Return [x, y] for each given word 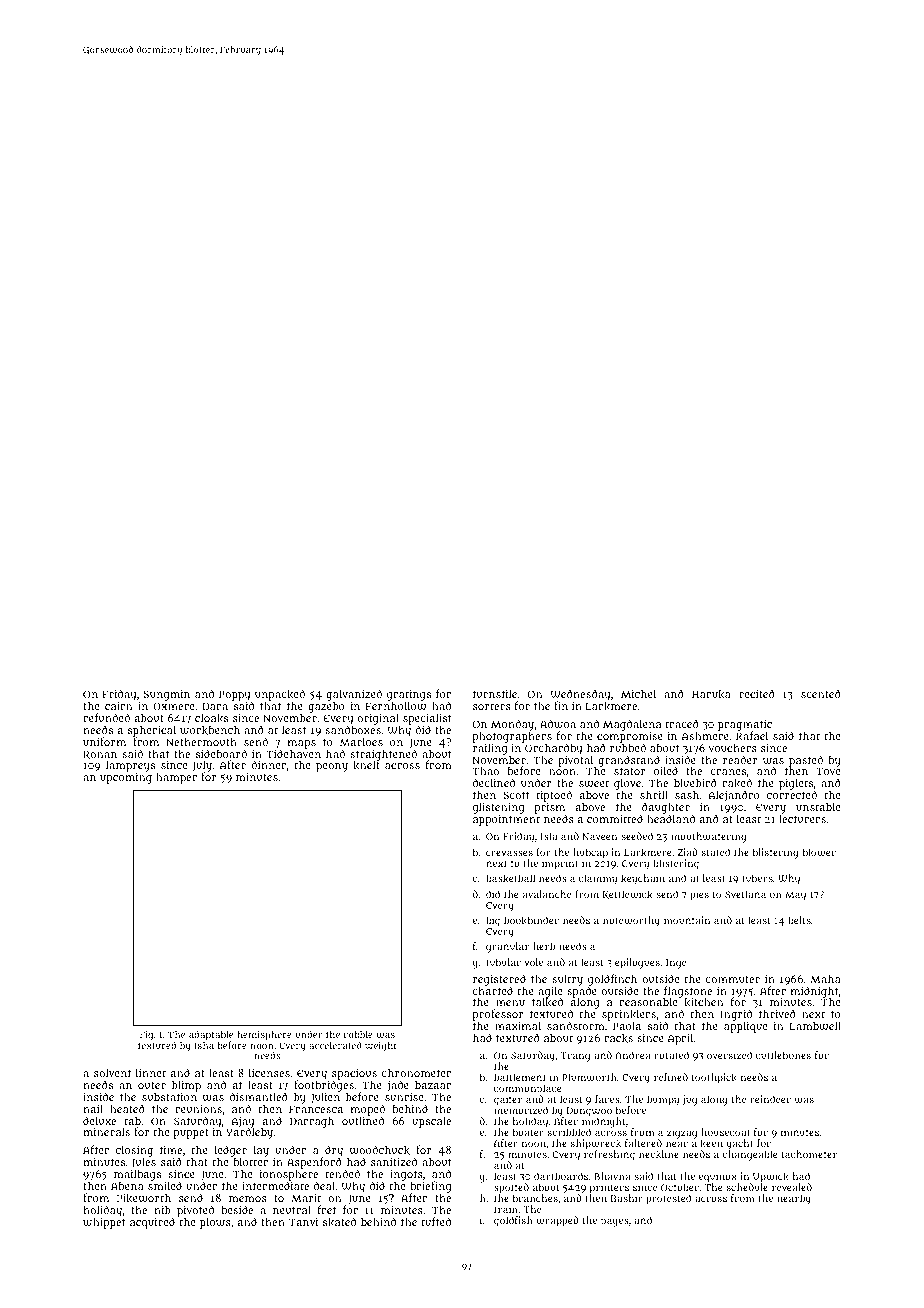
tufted [436, 1221]
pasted [806, 761]
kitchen [704, 1002]
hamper [176, 778]
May [795, 896]
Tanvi [303, 1222]
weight [381, 1047]
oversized [729, 1055]
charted [492, 990]
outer [152, 1085]
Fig [146, 1036]
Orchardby [553, 749]
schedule [747, 1187]
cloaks [211, 718]
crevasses [509, 853]
